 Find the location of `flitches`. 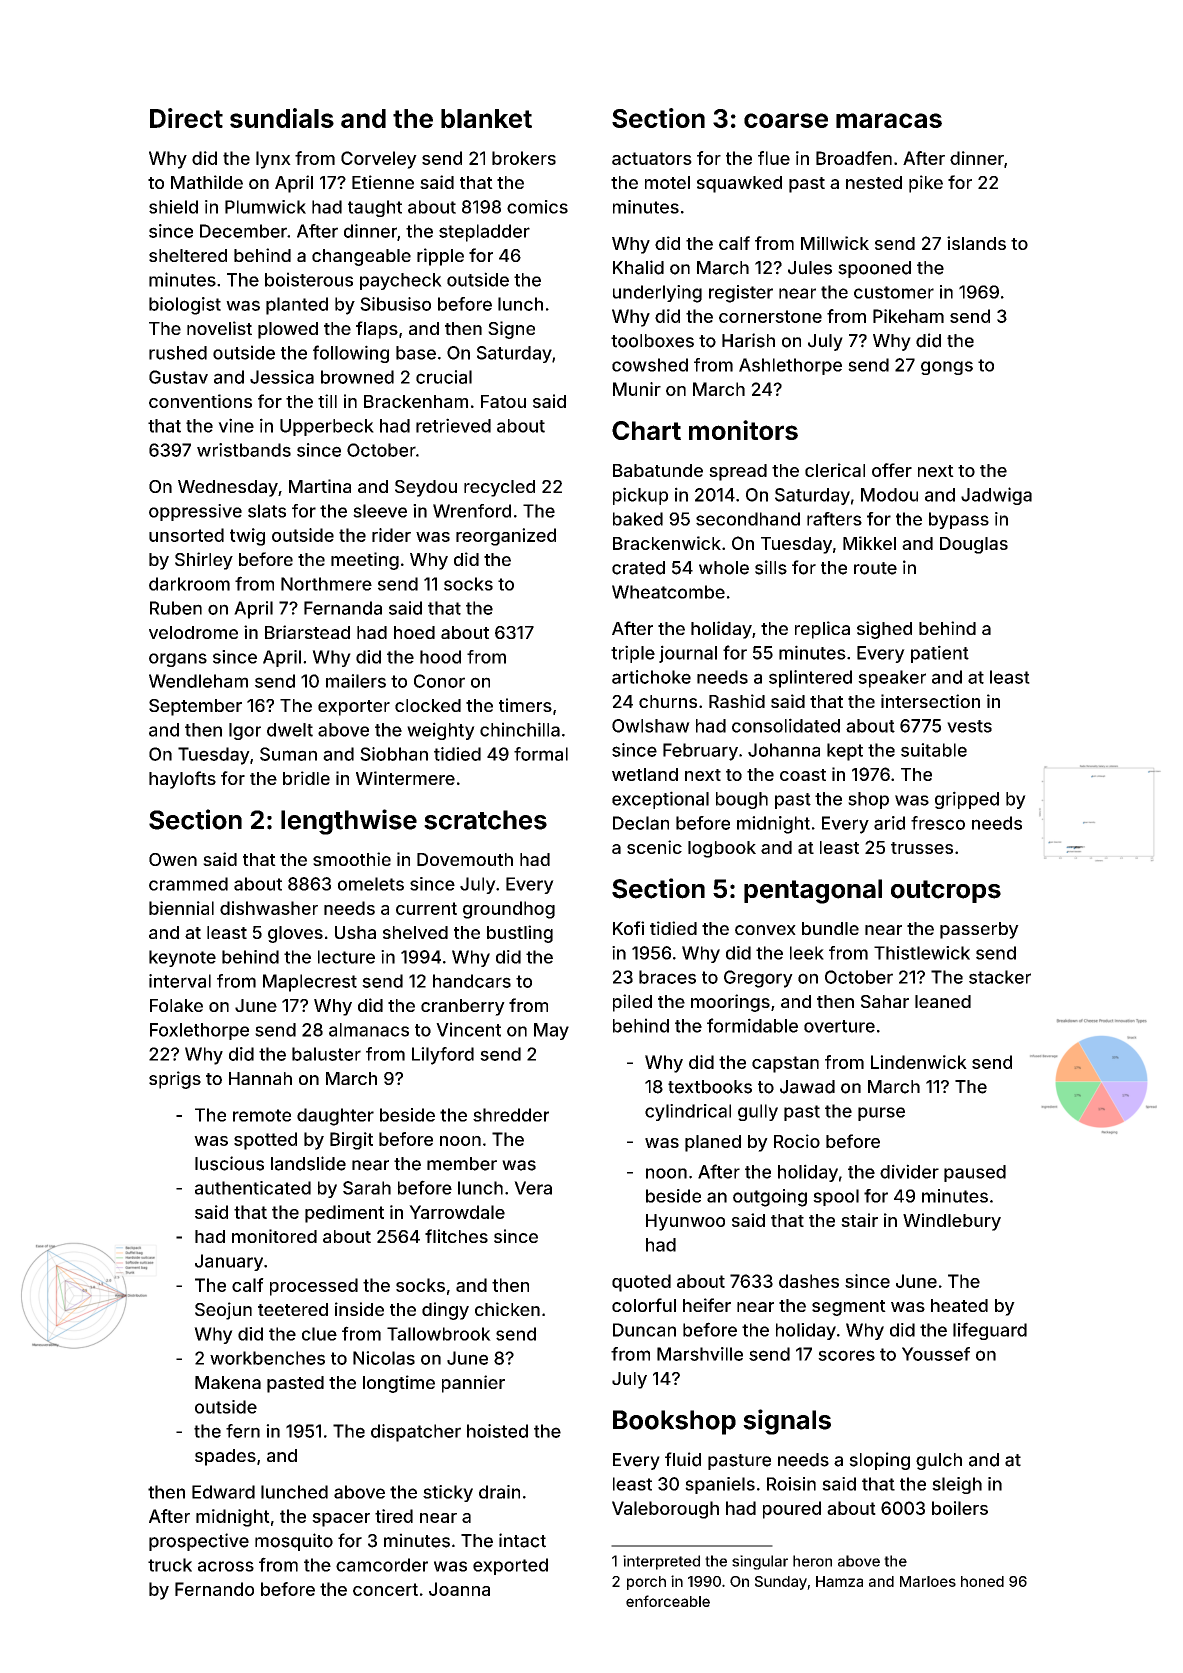

flitches is located at coordinates (456, 1236).
